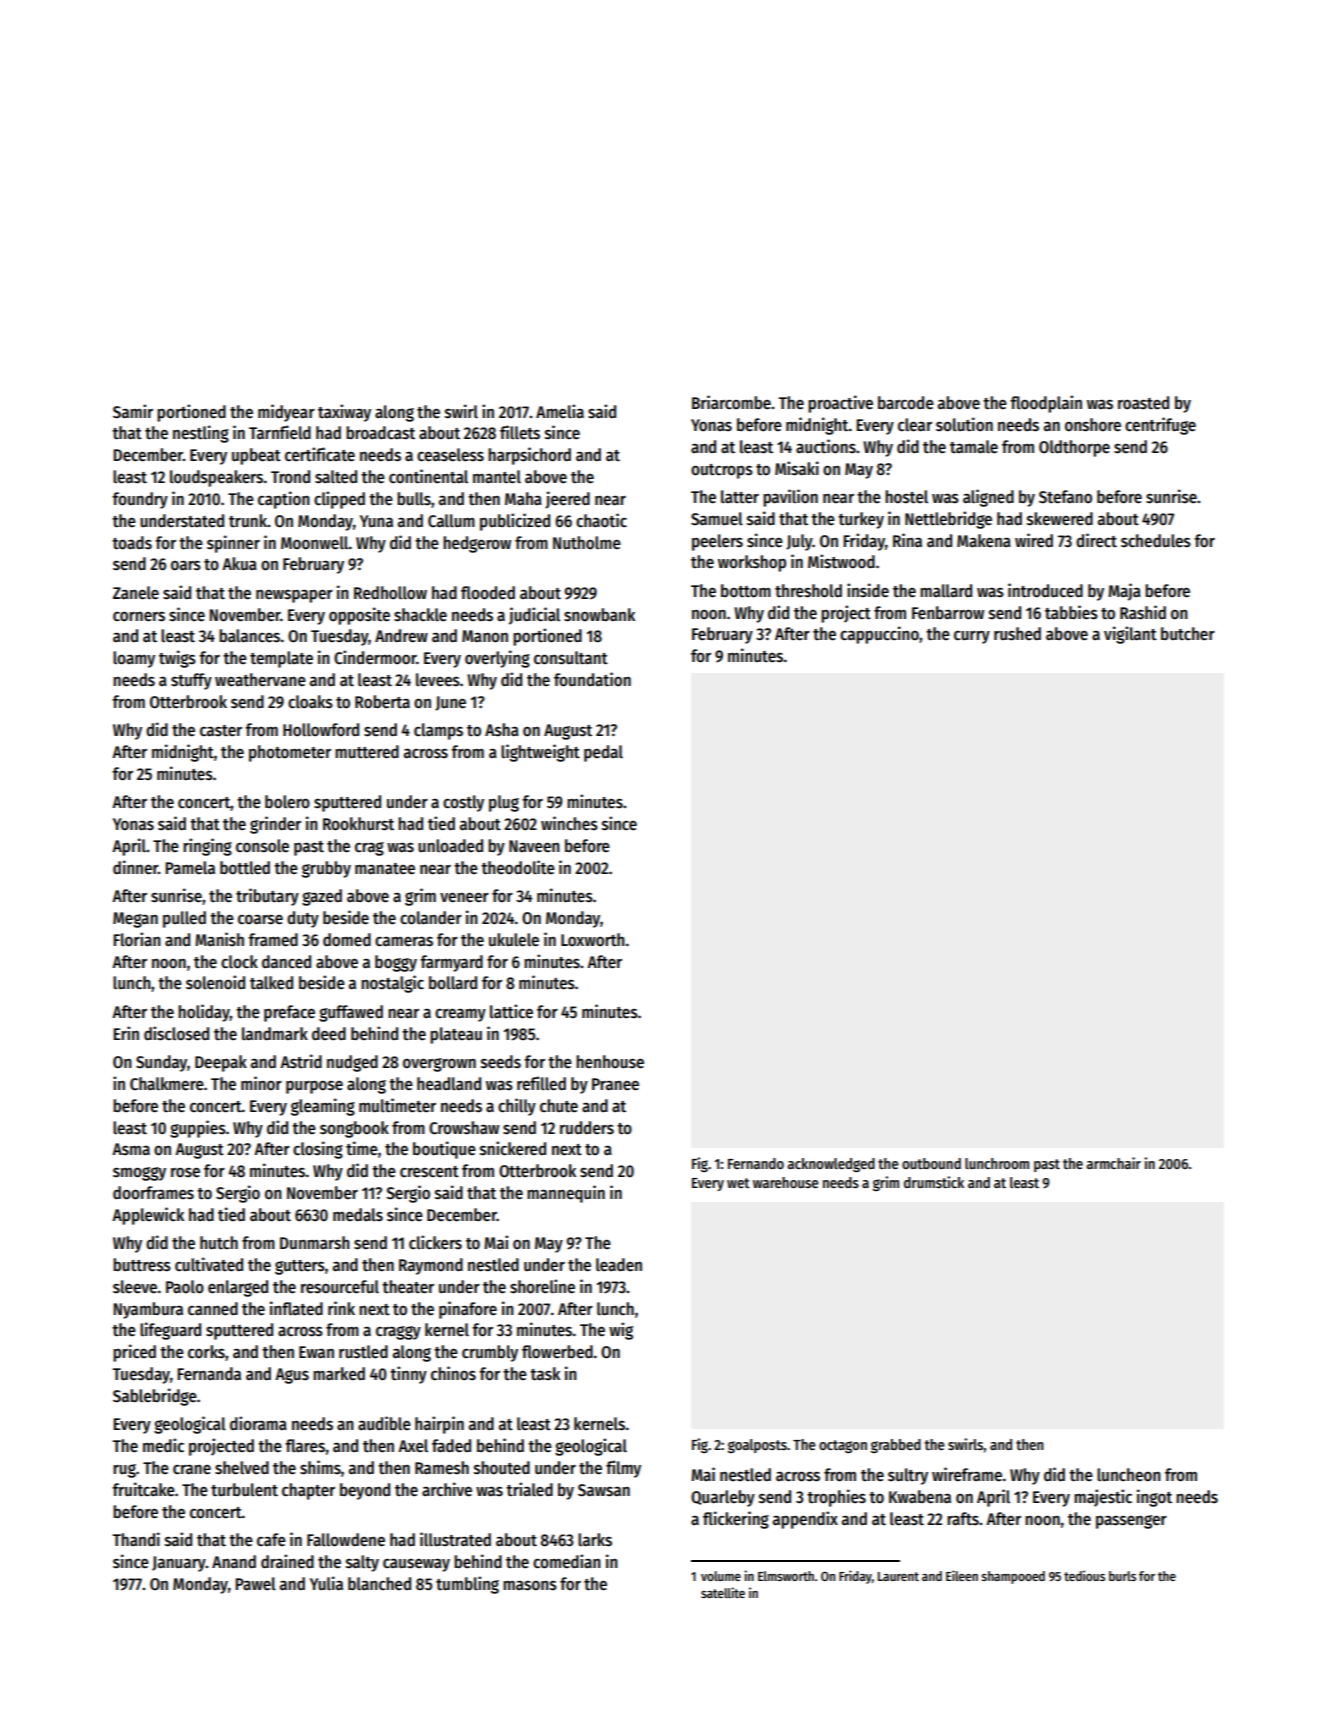 The width and height of the document is (1336, 1729). Describe the element at coordinates (184, 919) in the document. I see `pulled` at that location.
